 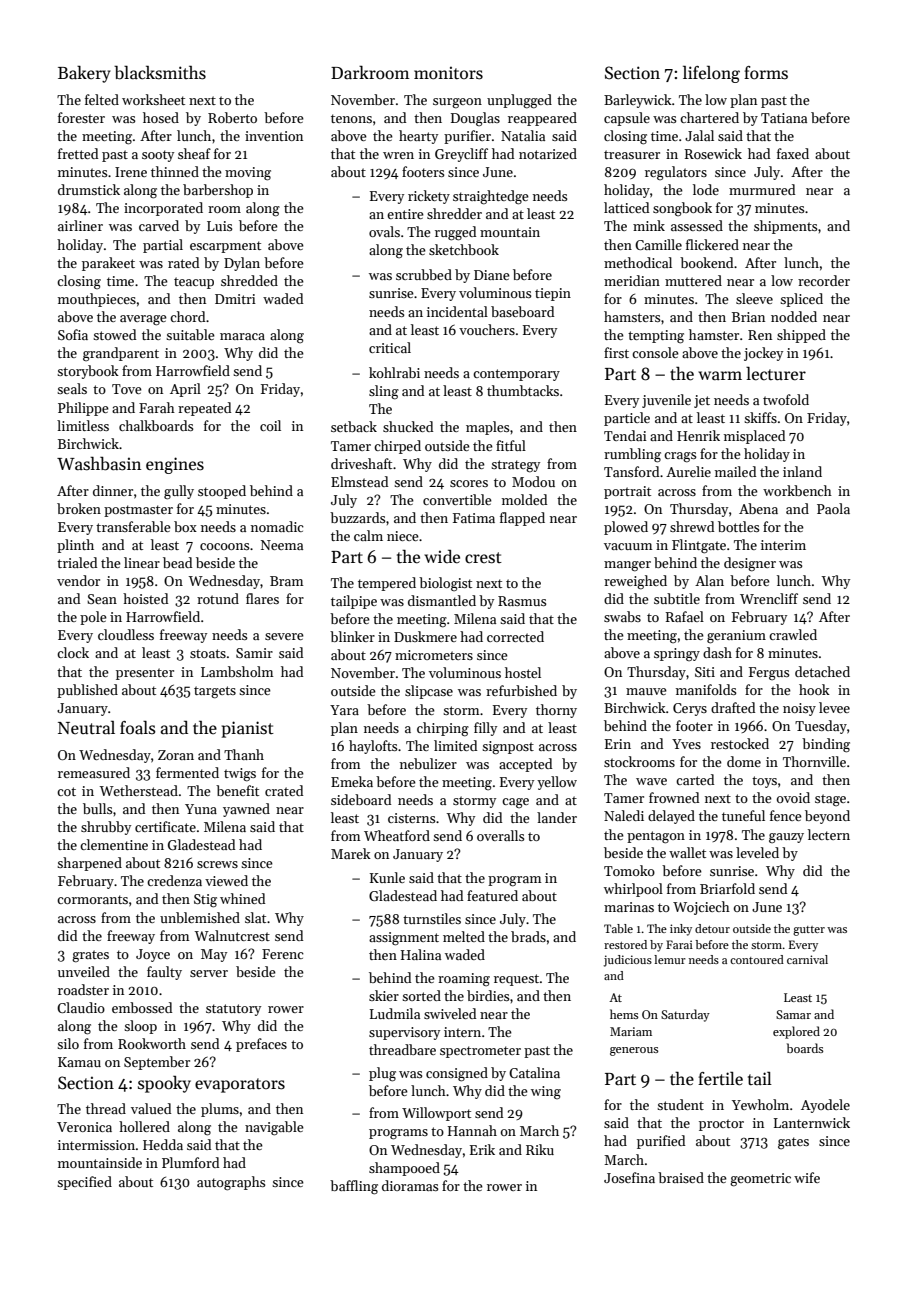 What do you see at coordinates (702, 401) in the image?
I see `jet` at bounding box center [702, 401].
